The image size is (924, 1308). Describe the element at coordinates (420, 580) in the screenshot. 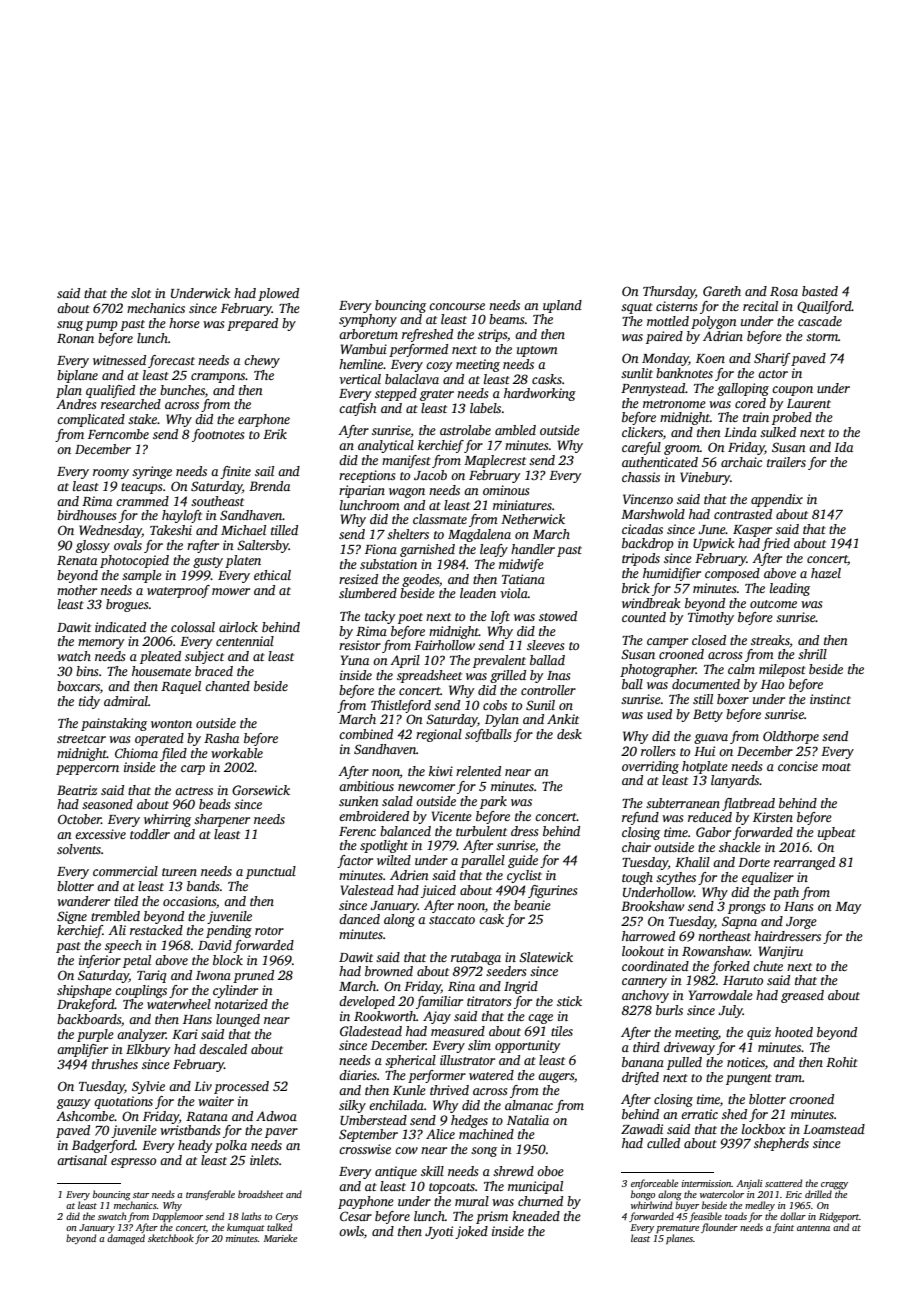

I see `geodes` at that location.
